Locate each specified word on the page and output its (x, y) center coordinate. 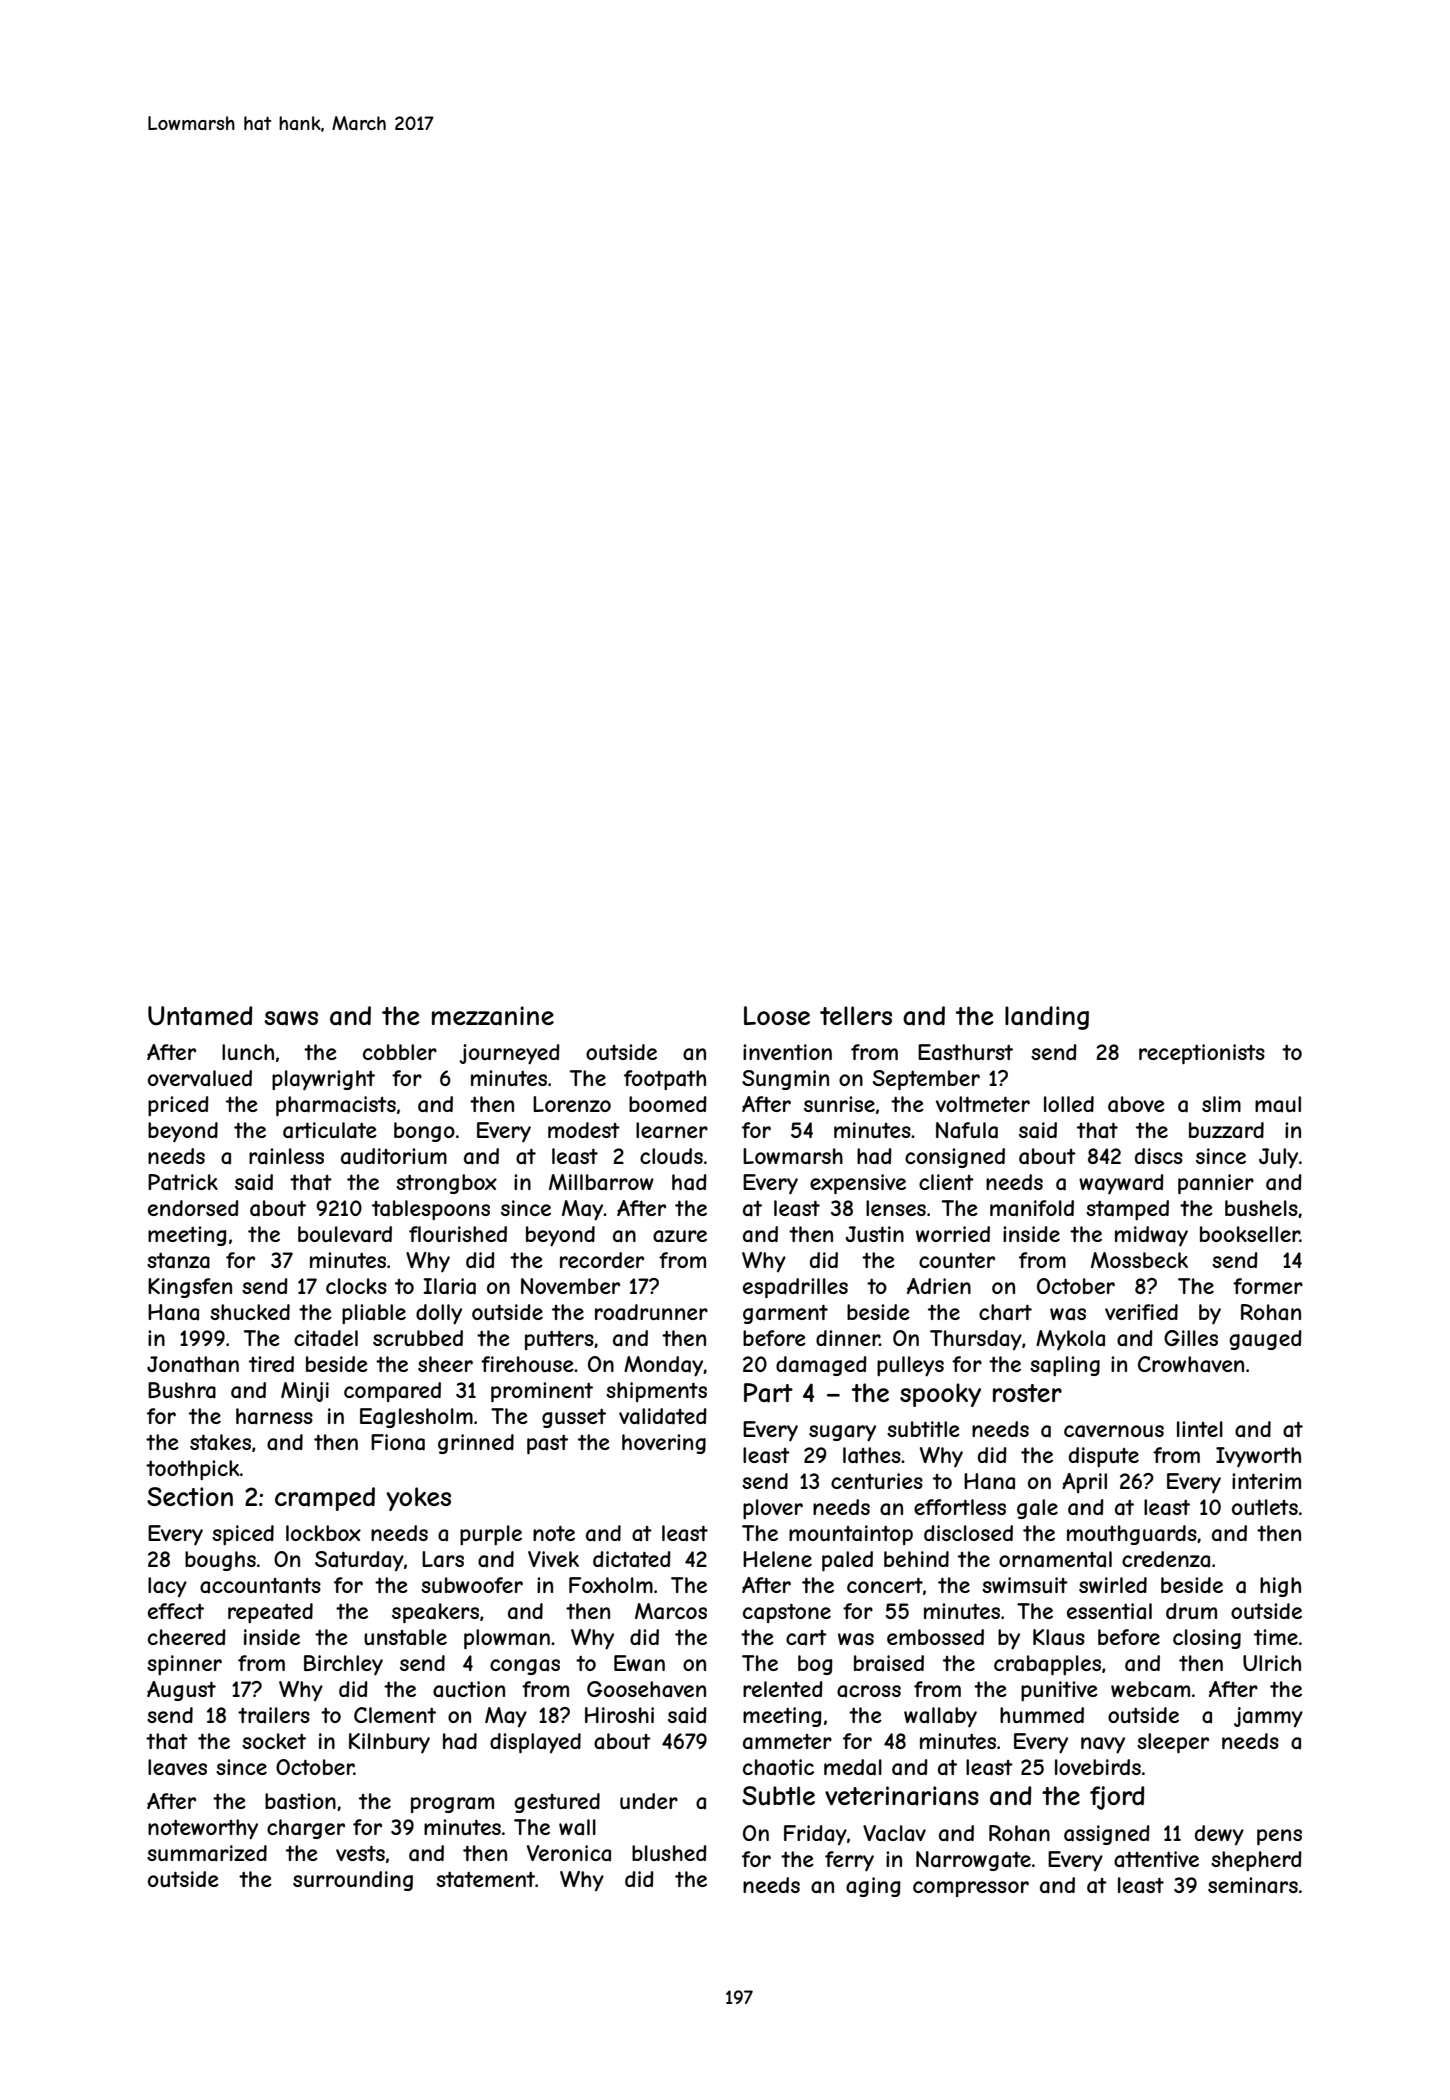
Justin (875, 1234)
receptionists (1202, 1054)
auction (469, 1689)
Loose (777, 1015)
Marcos (671, 1611)
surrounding (353, 1881)
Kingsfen (190, 1288)
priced (178, 1106)
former (1268, 1286)
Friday (815, 1835)
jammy (1268, 1717)
